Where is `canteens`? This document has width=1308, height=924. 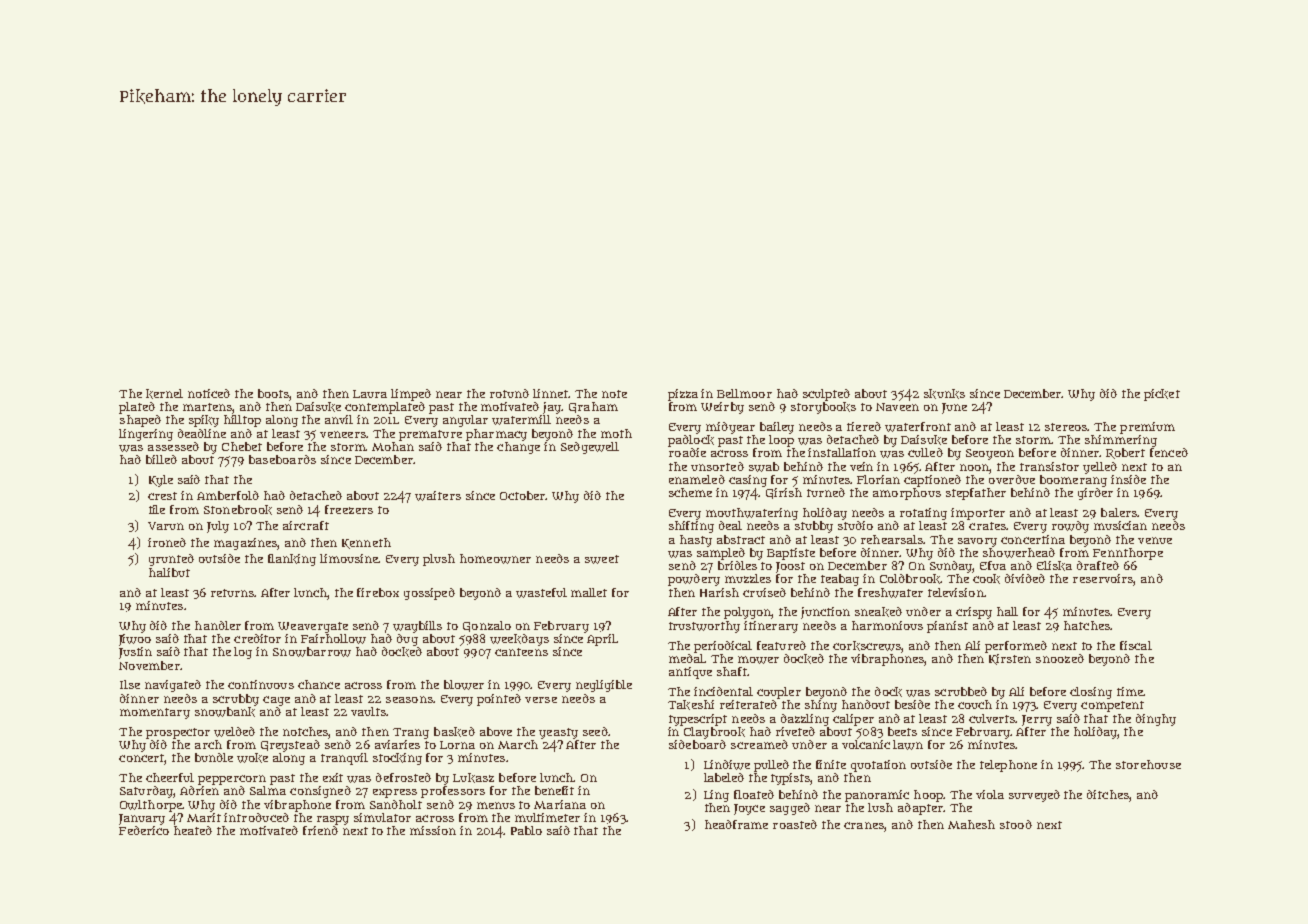
canteens is located at coordinates (521, 652).
